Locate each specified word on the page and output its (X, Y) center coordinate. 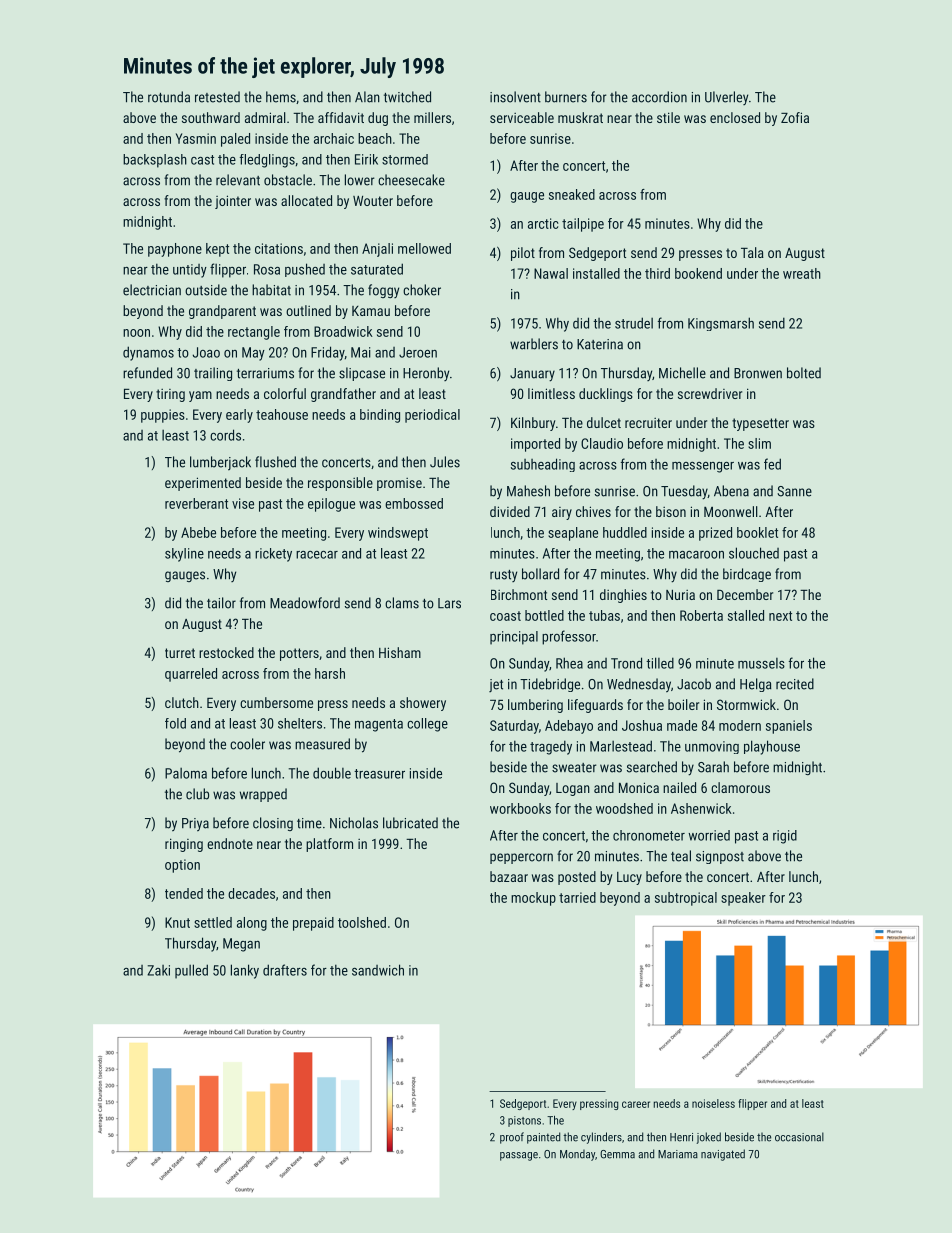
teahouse (282, 414)
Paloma (186, 773)
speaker (743, 899)
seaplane (573, 534)
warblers (534, 344)
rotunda (169, 97)
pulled (191, 971)
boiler (683, 704)
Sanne (794, 491)
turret (180, 653)
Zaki (158, 970)
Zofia (795, 117)
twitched (407, 97)
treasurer (379, 774)
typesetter (760, 424)
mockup (533, 899)
